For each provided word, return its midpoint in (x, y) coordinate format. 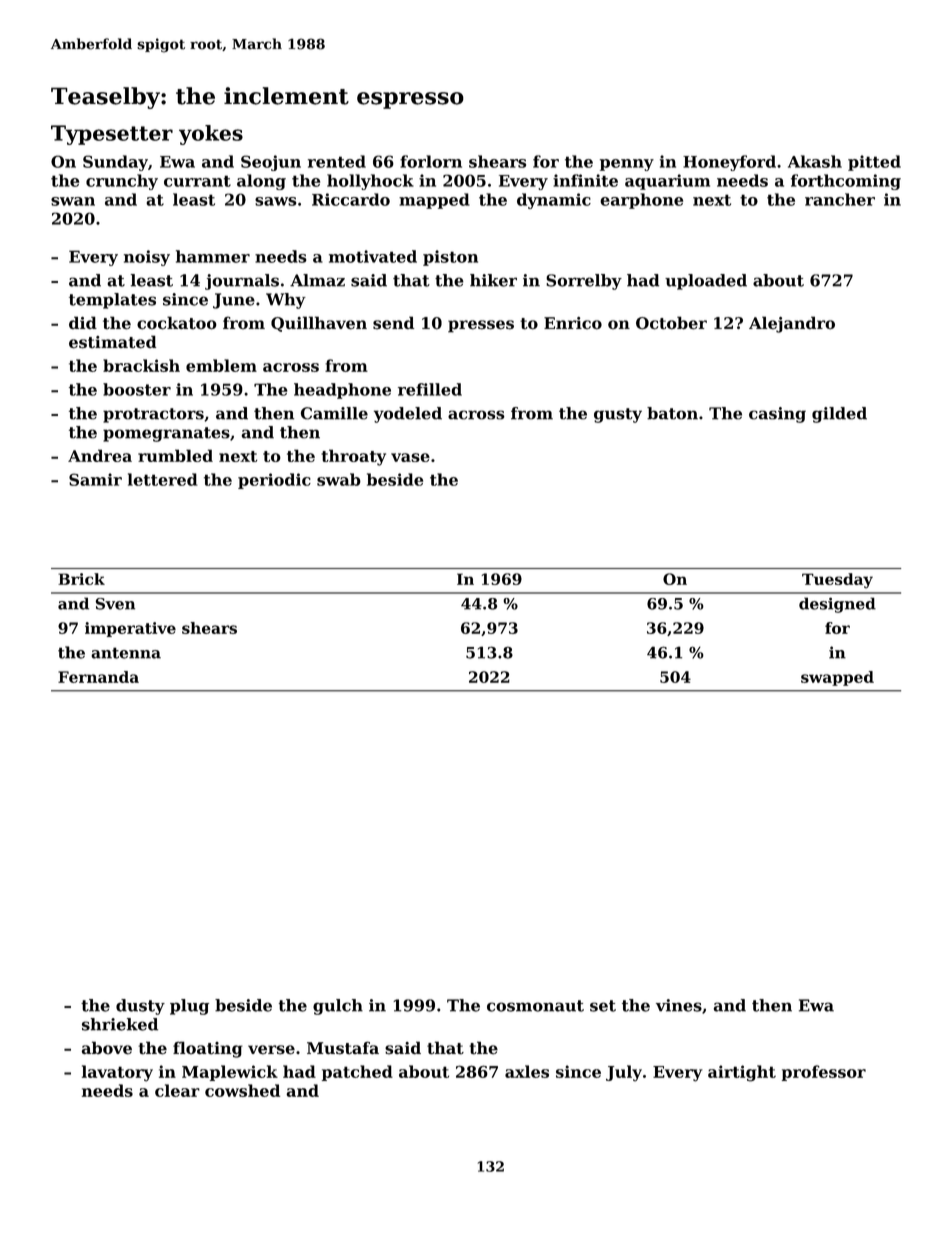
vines (679, 1005)
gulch (338, 1007)
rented (337, 161)
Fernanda (98, 677)
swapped (837, 678)
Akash (815, 161)
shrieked (120, 1024)
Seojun (271, 163)
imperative (130, 629)
